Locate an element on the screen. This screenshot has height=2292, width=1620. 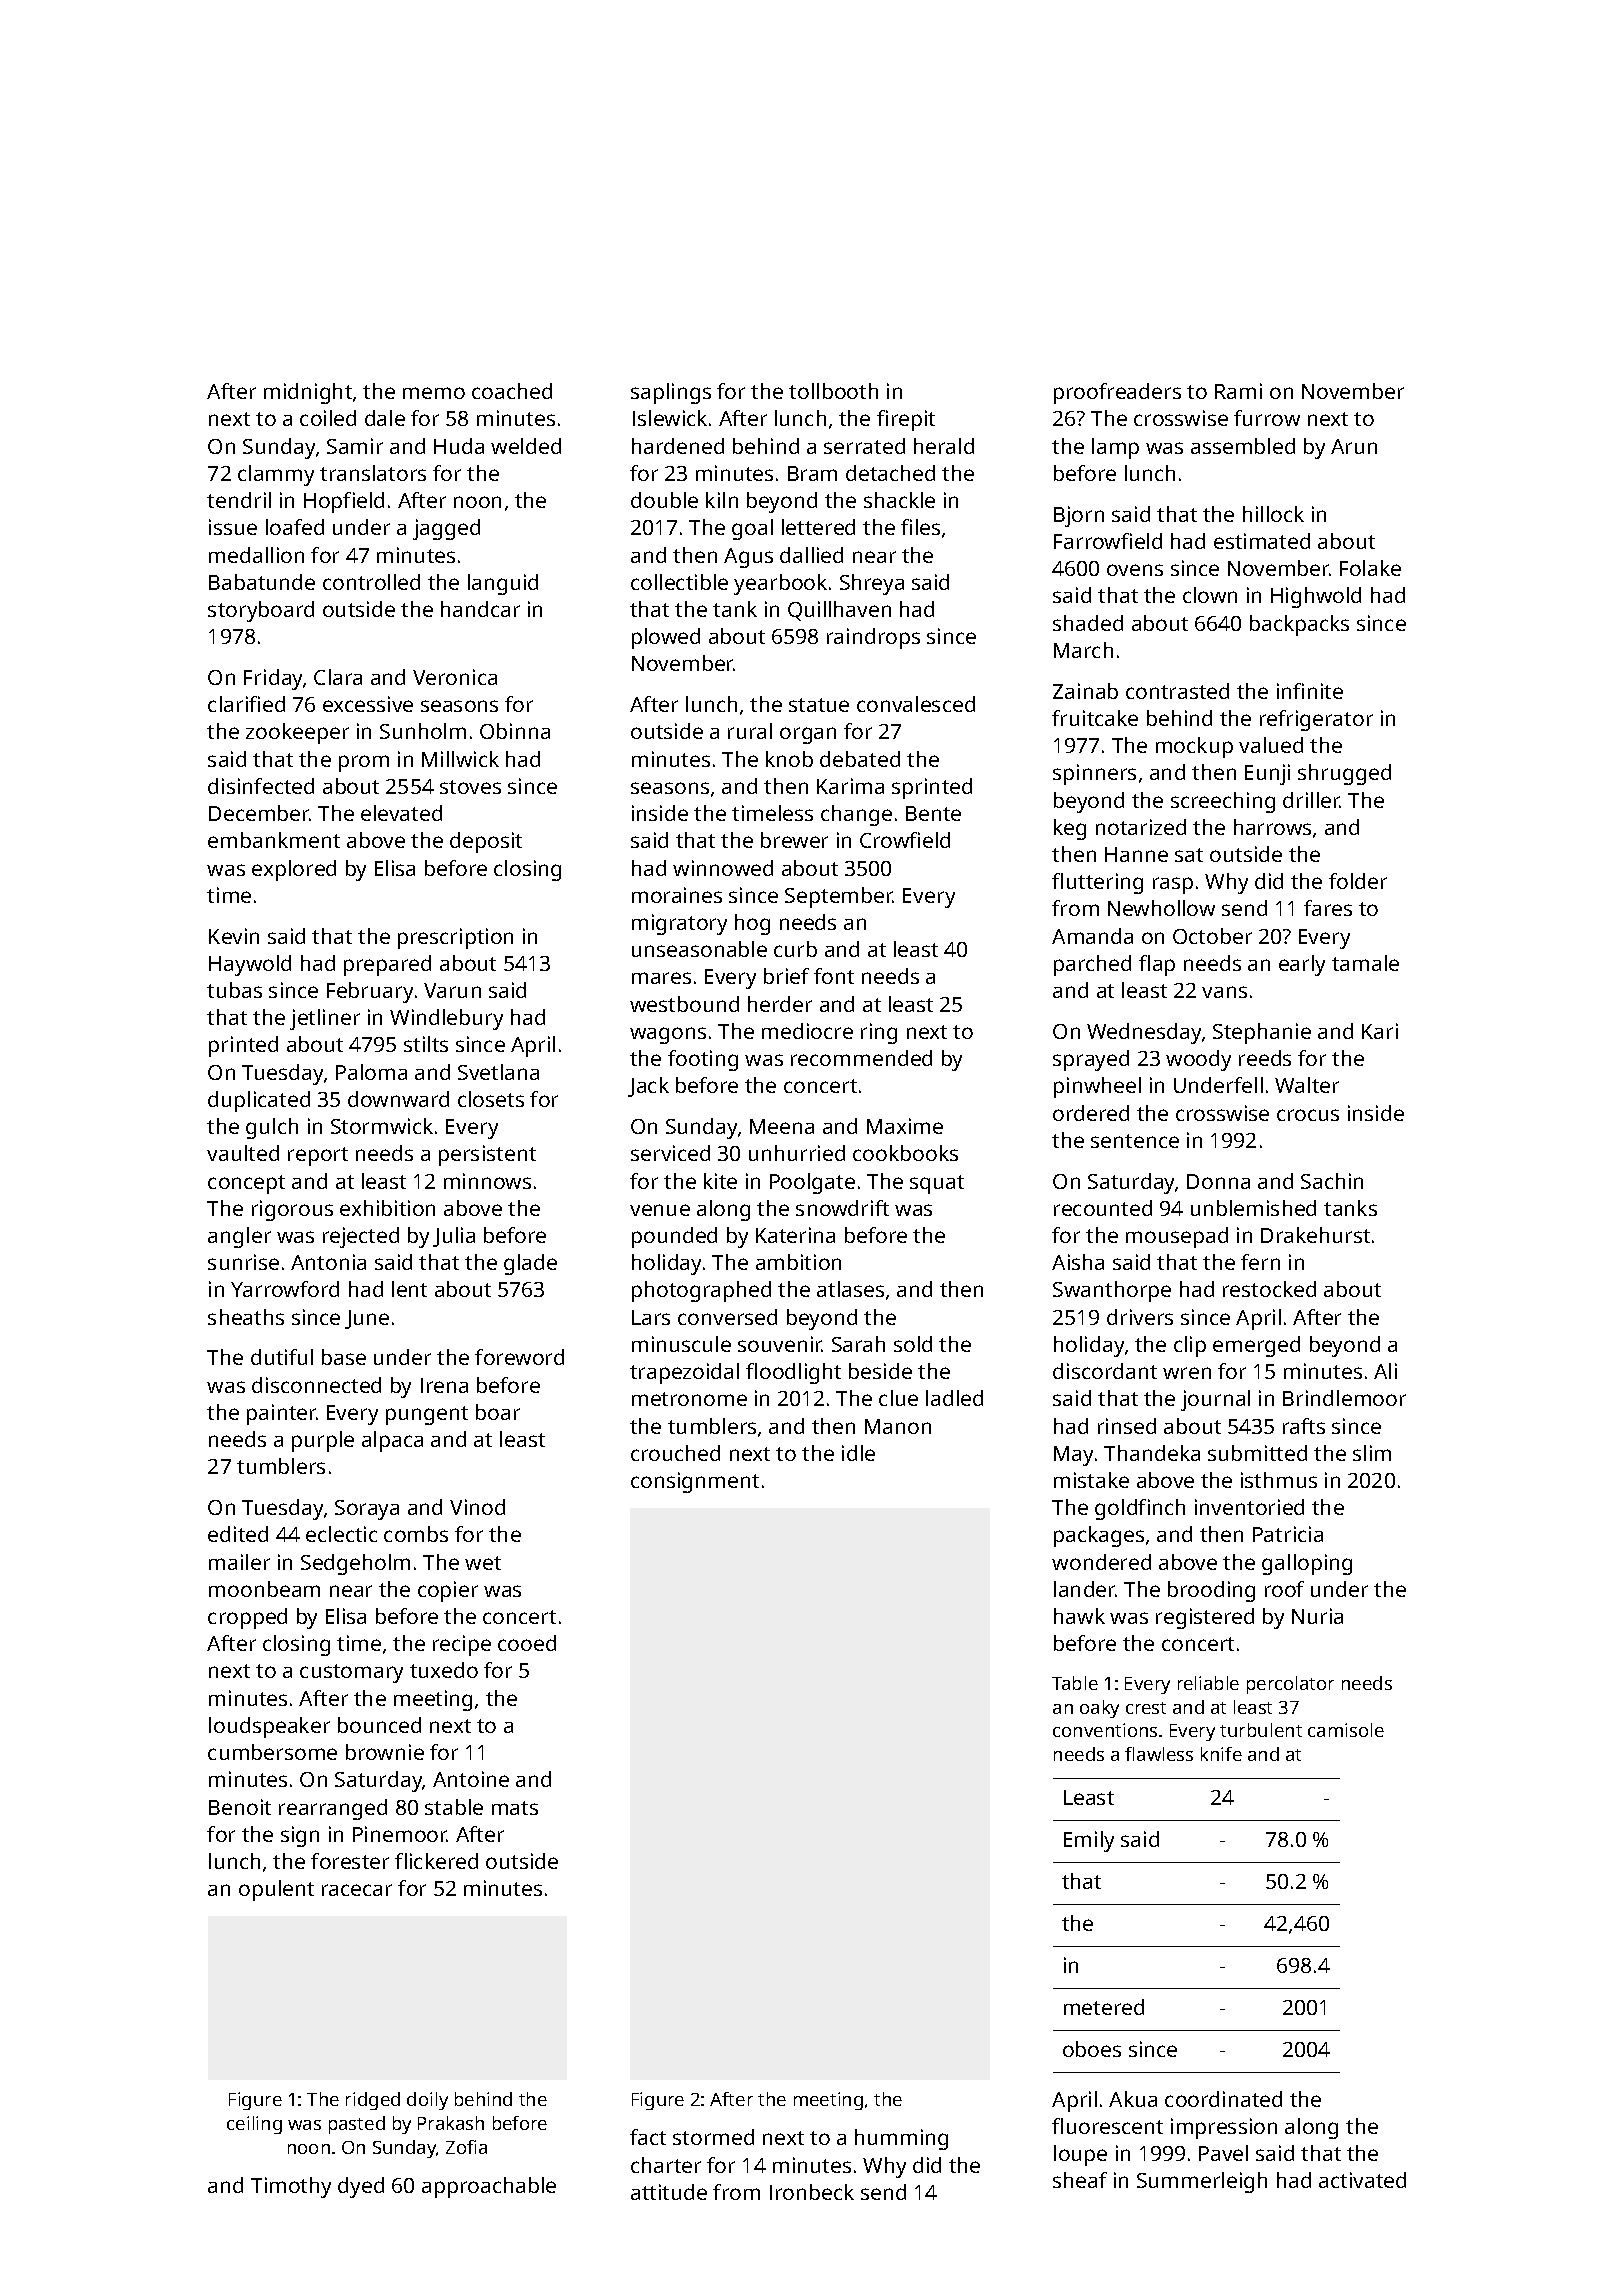
Zofia is located at coordinates (466, 2147).
